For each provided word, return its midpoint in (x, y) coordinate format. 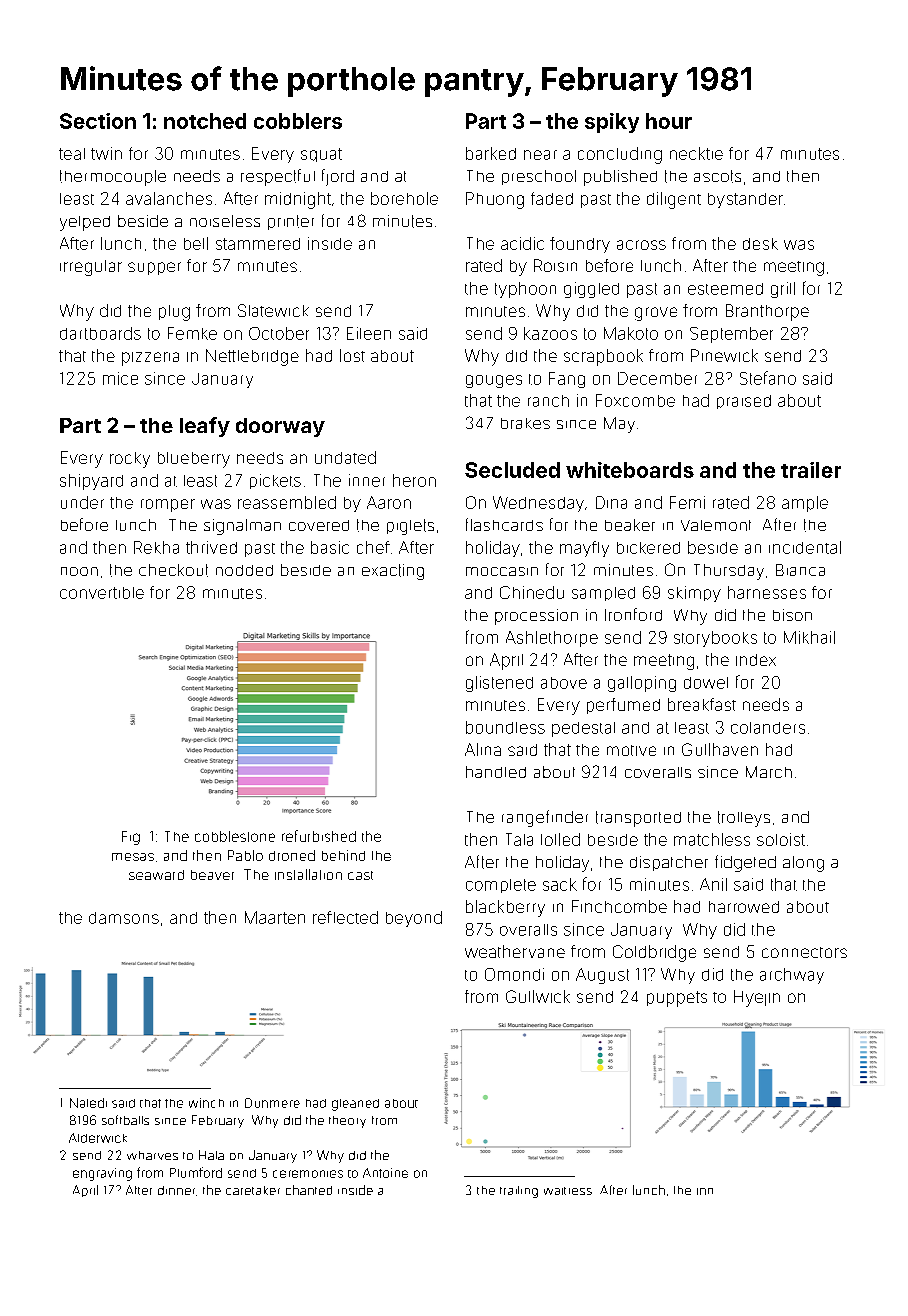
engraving (102, 1174)
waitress (568, 1191)
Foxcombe (635, 400)
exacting (393, 572)
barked (491, 153)
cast (360, 875)
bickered (648, 548)
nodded (244, 570)
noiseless (225, 221)
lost (352, 355)
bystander (745, 200)
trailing (519, 1192)
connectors (804, 952)
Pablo (245, 855)
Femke (192, 333)
